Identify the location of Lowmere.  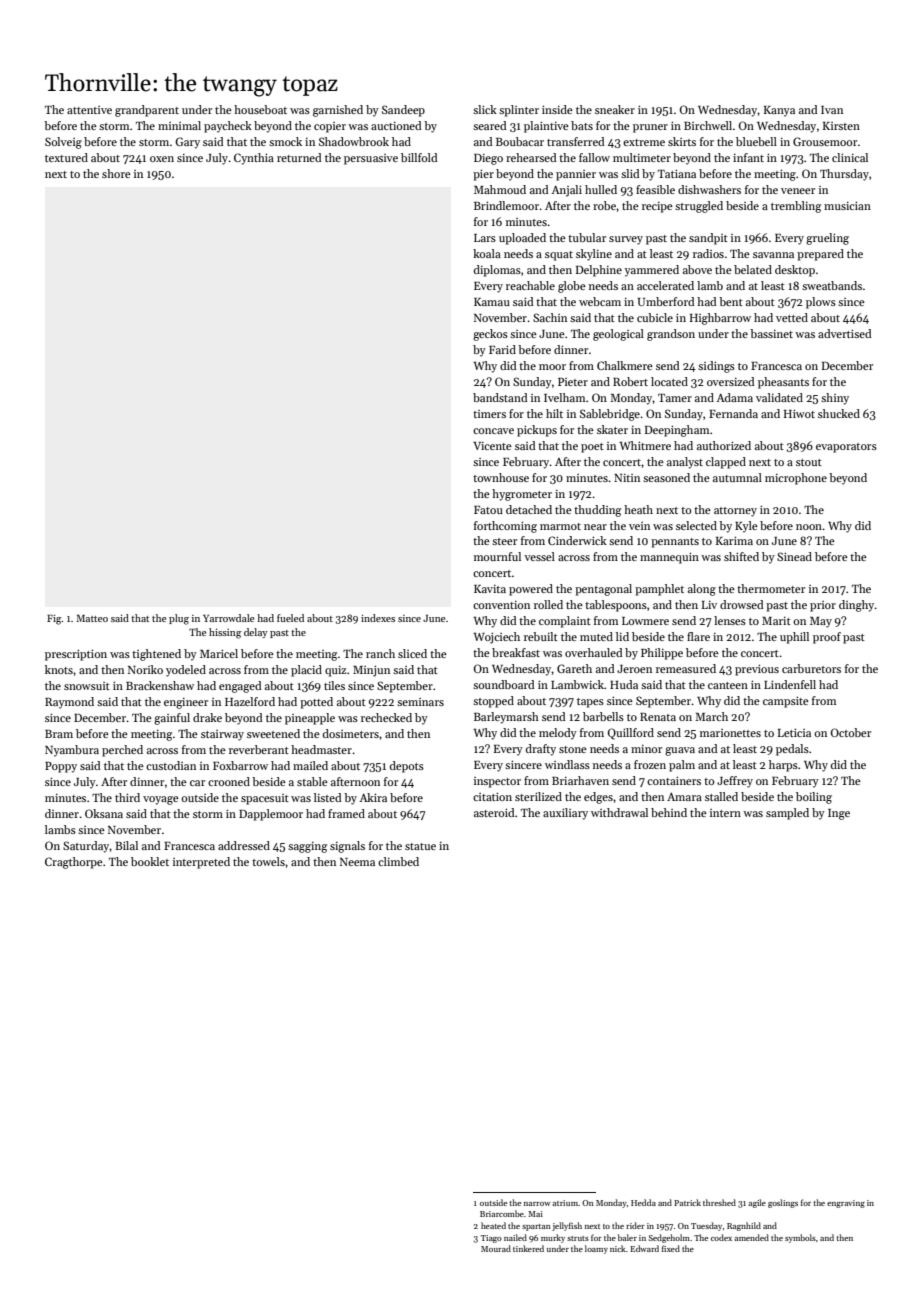
(645, 621).
